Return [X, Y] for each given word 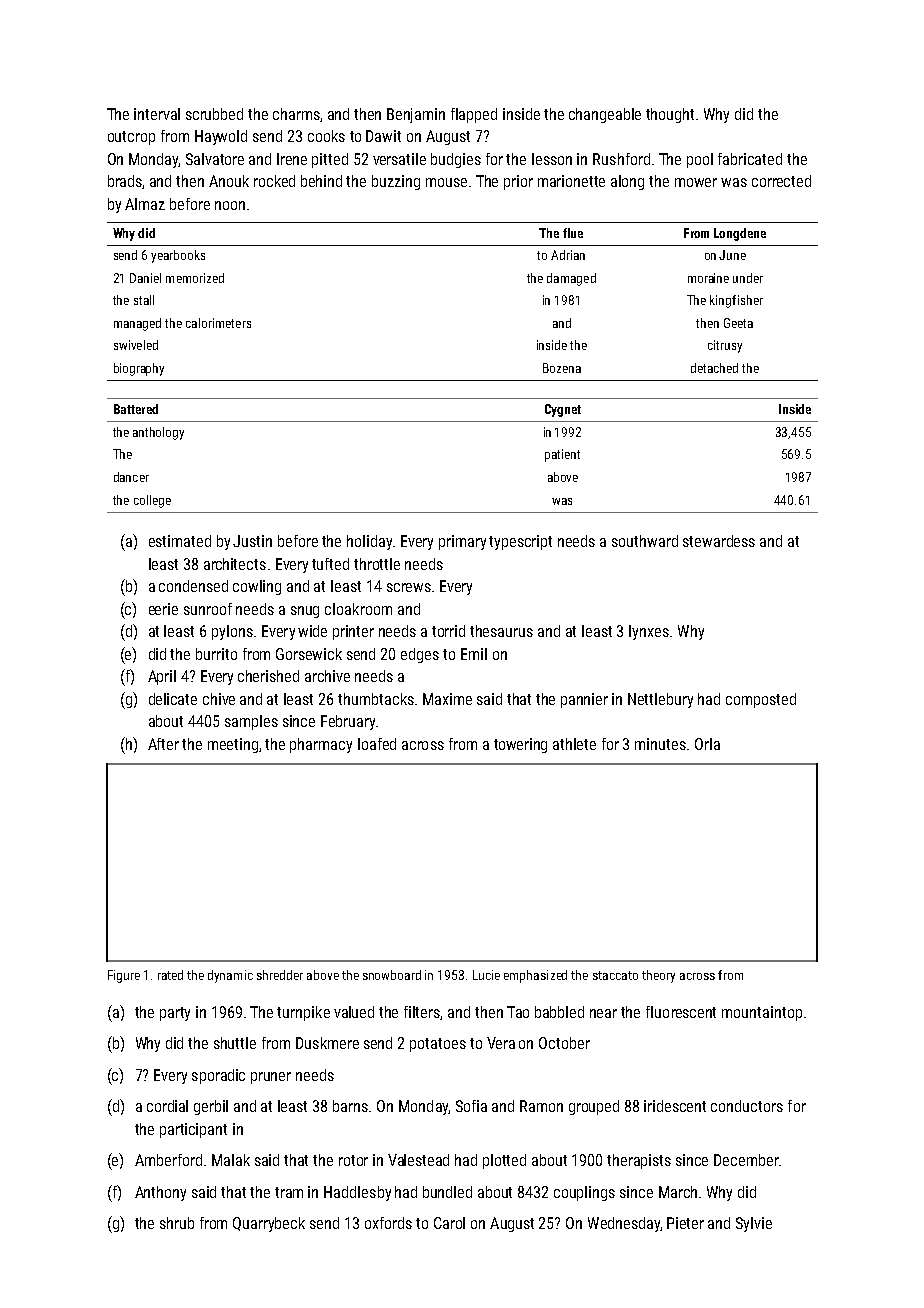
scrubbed [214, 114]
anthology [158, 433]
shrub [177, 1223]
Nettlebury [660, 700]
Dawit [383, 136]
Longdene [740, 234]
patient [562, 455]
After [163, 744]
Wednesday [624, 1224]
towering [520, 745]
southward [645, 541]
